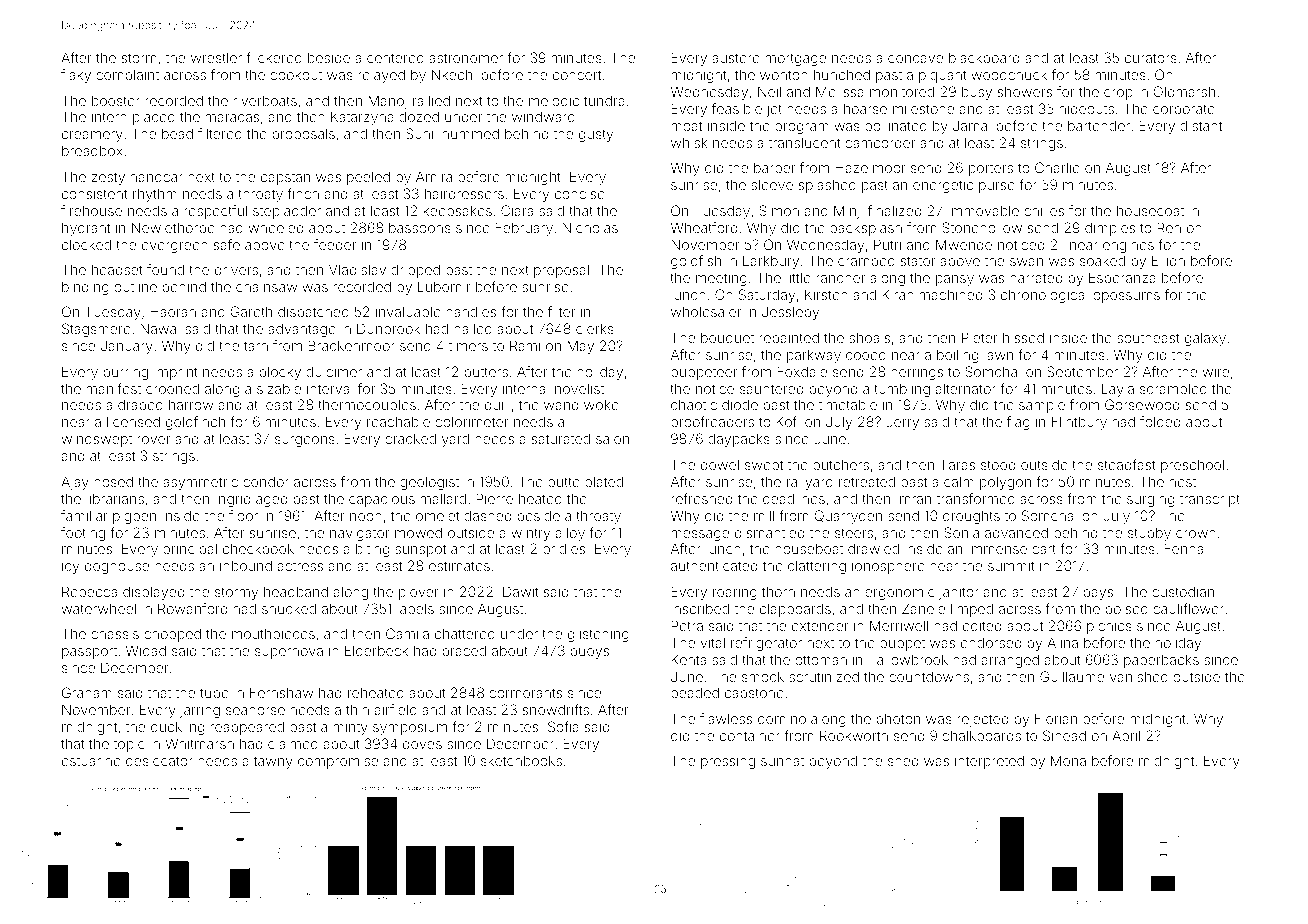  What do you see at coordinates (775, 167) in the screenshot?
I see `barber` at bounding box center [775, 167].
